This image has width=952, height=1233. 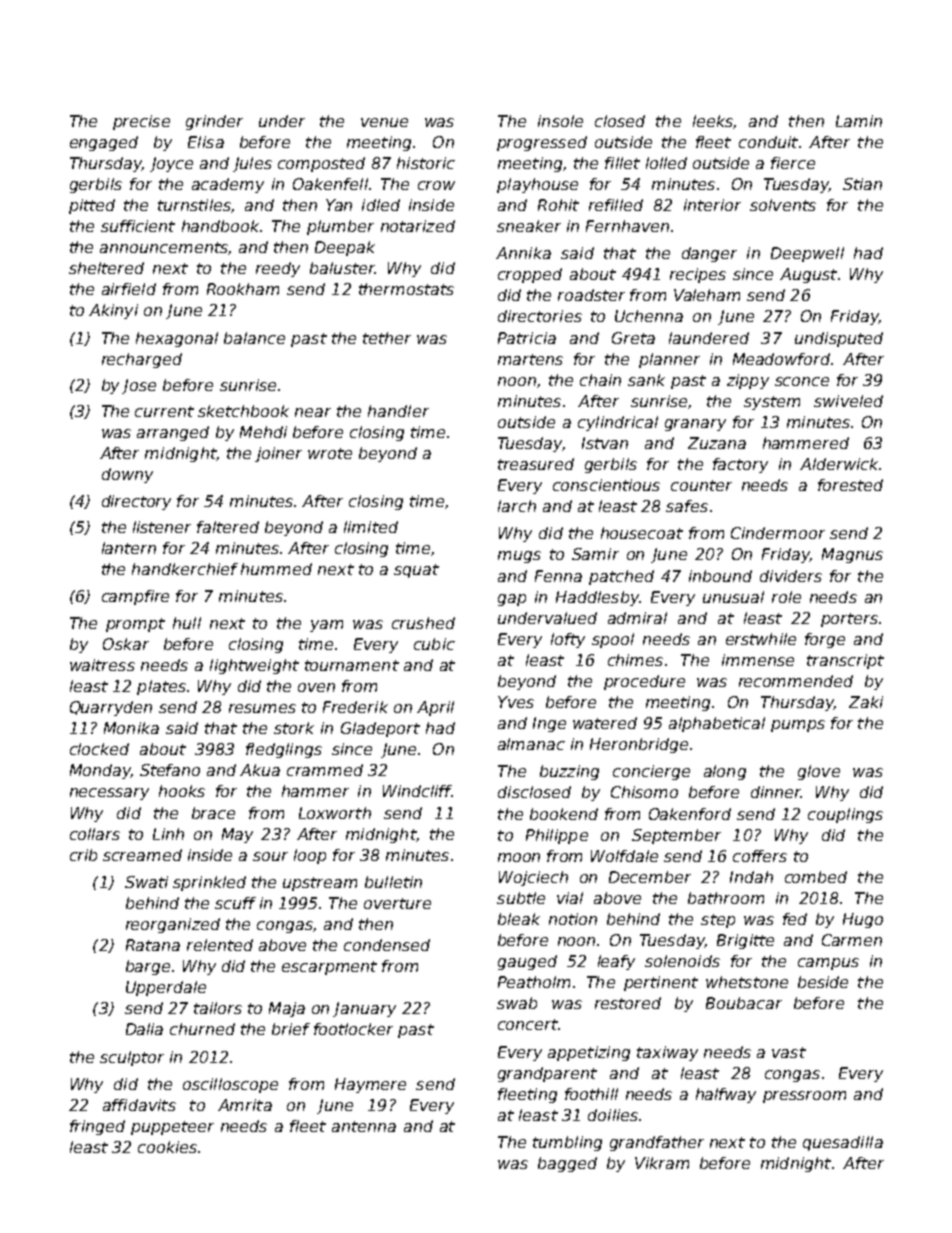 I want to click on plates, so click(x=161, y=687).
